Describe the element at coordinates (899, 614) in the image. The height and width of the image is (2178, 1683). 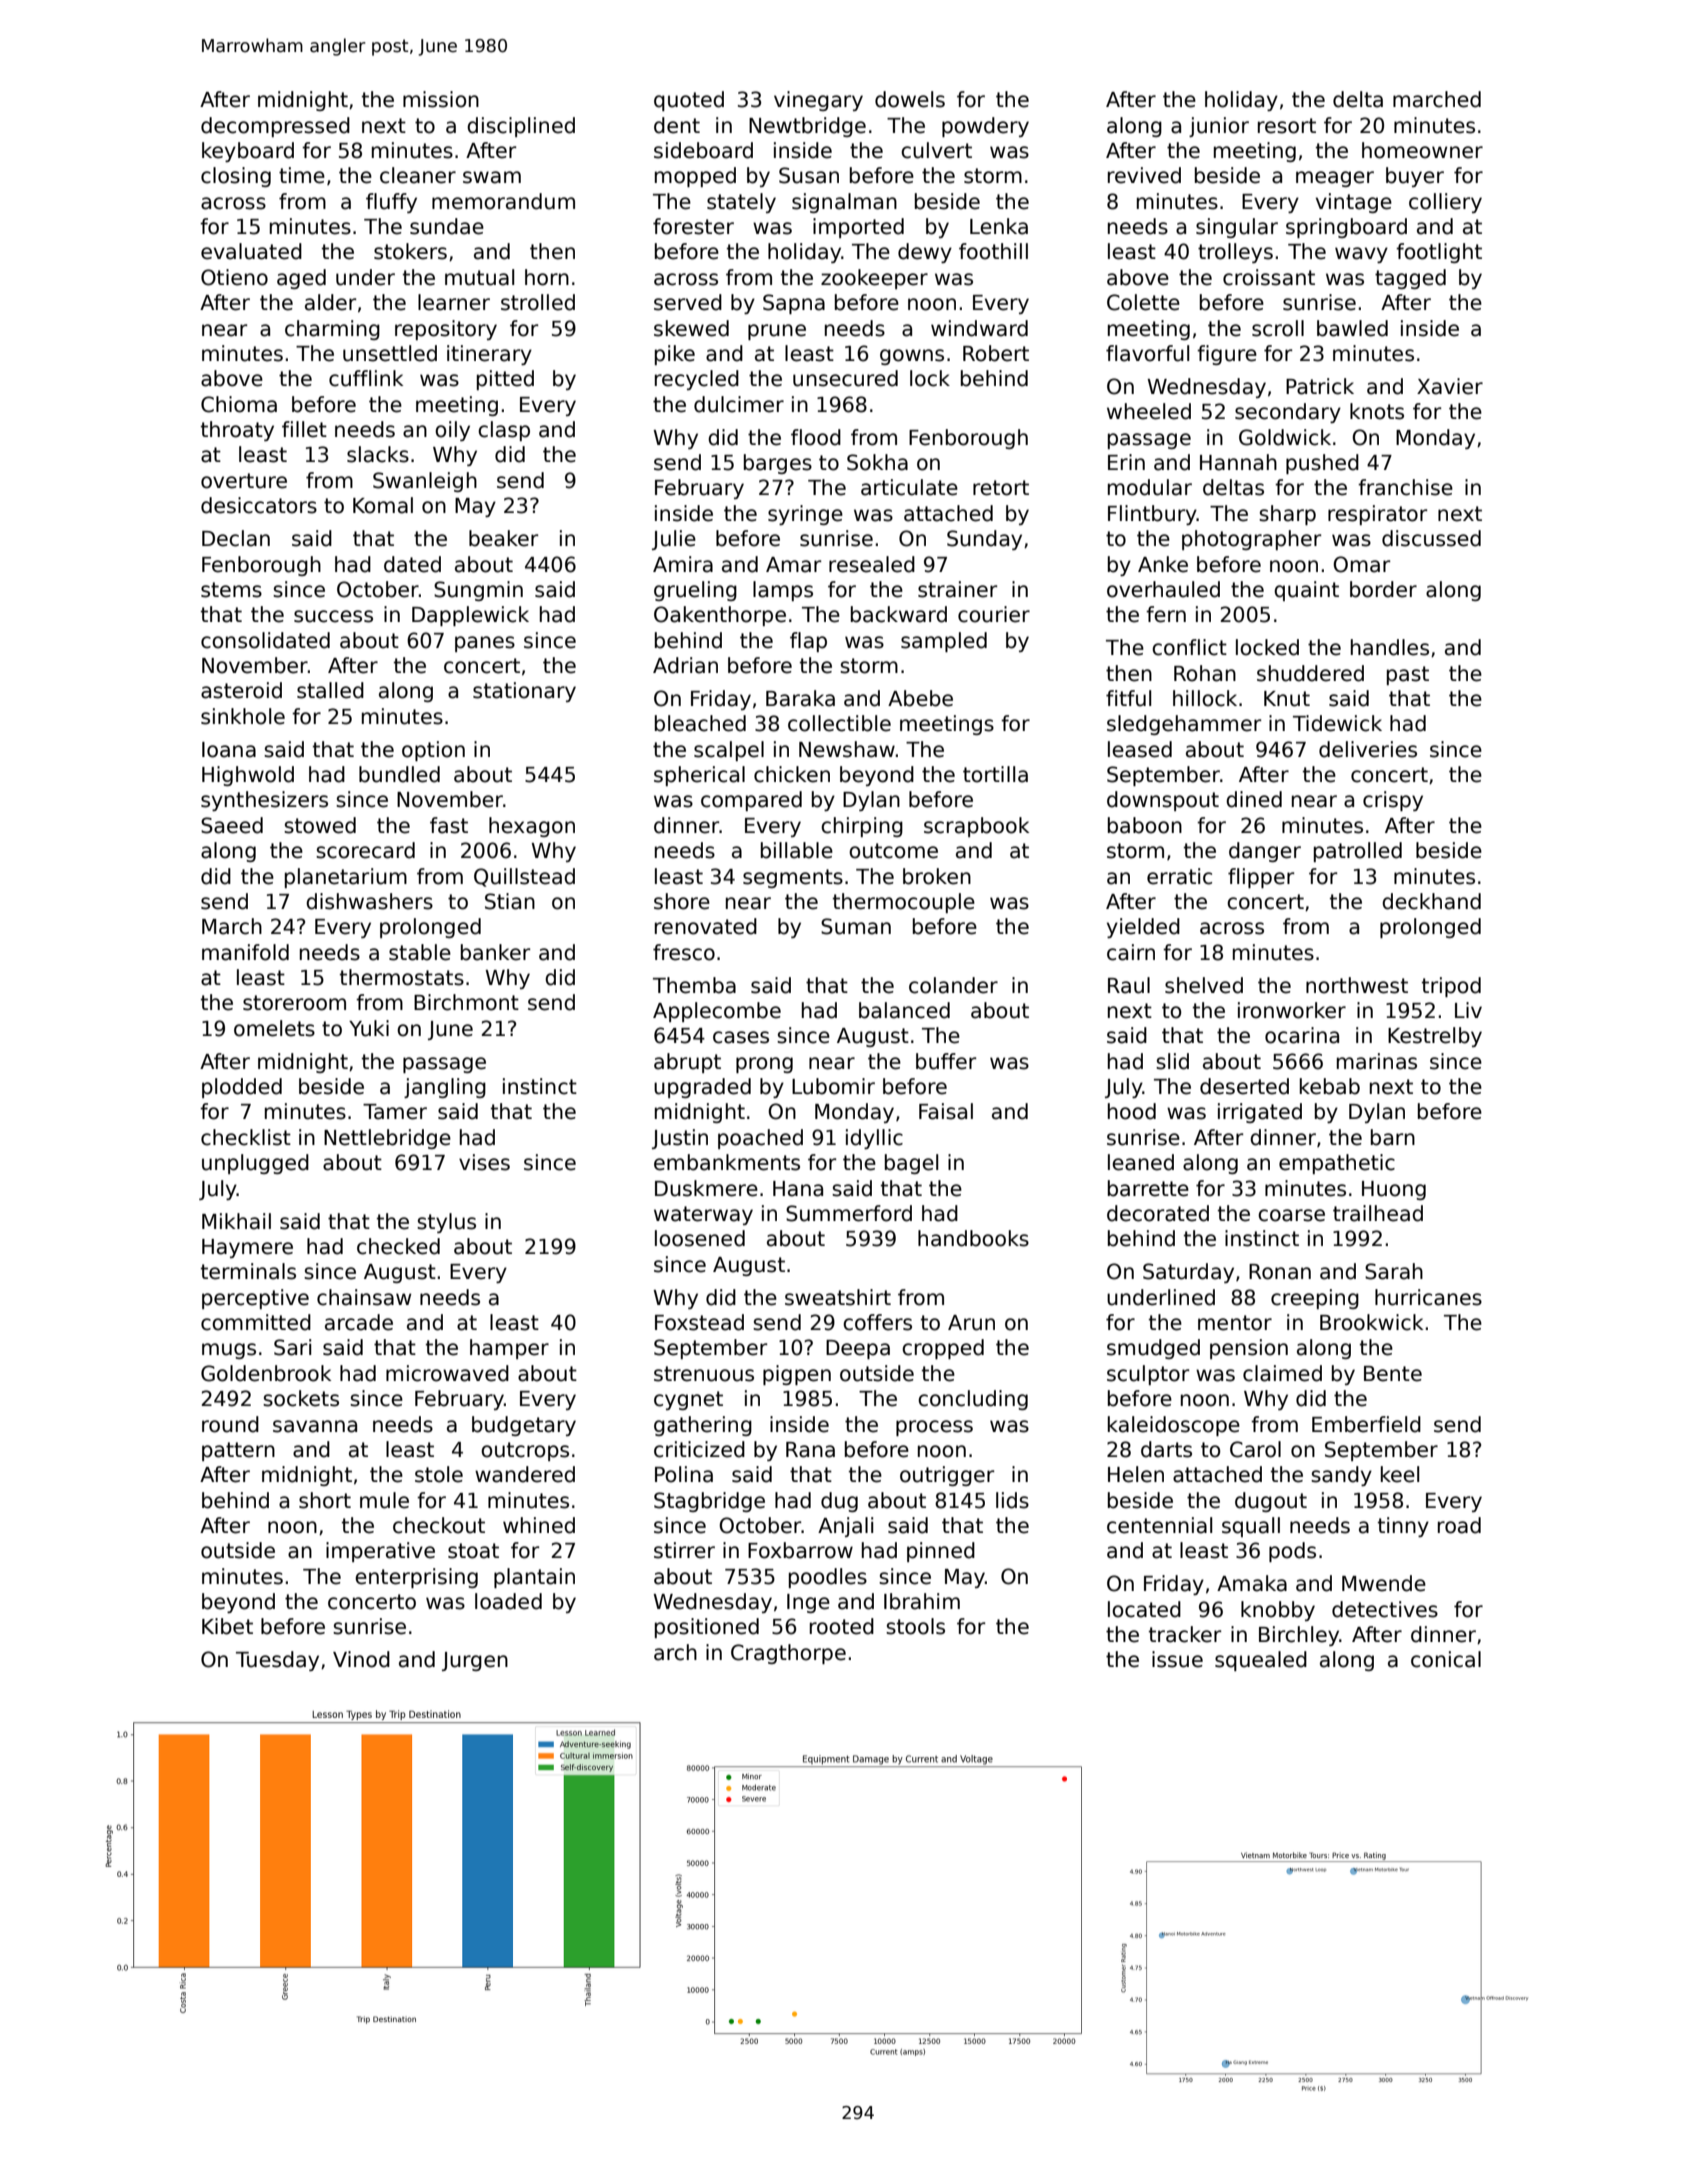
I see `backward` at that location.
